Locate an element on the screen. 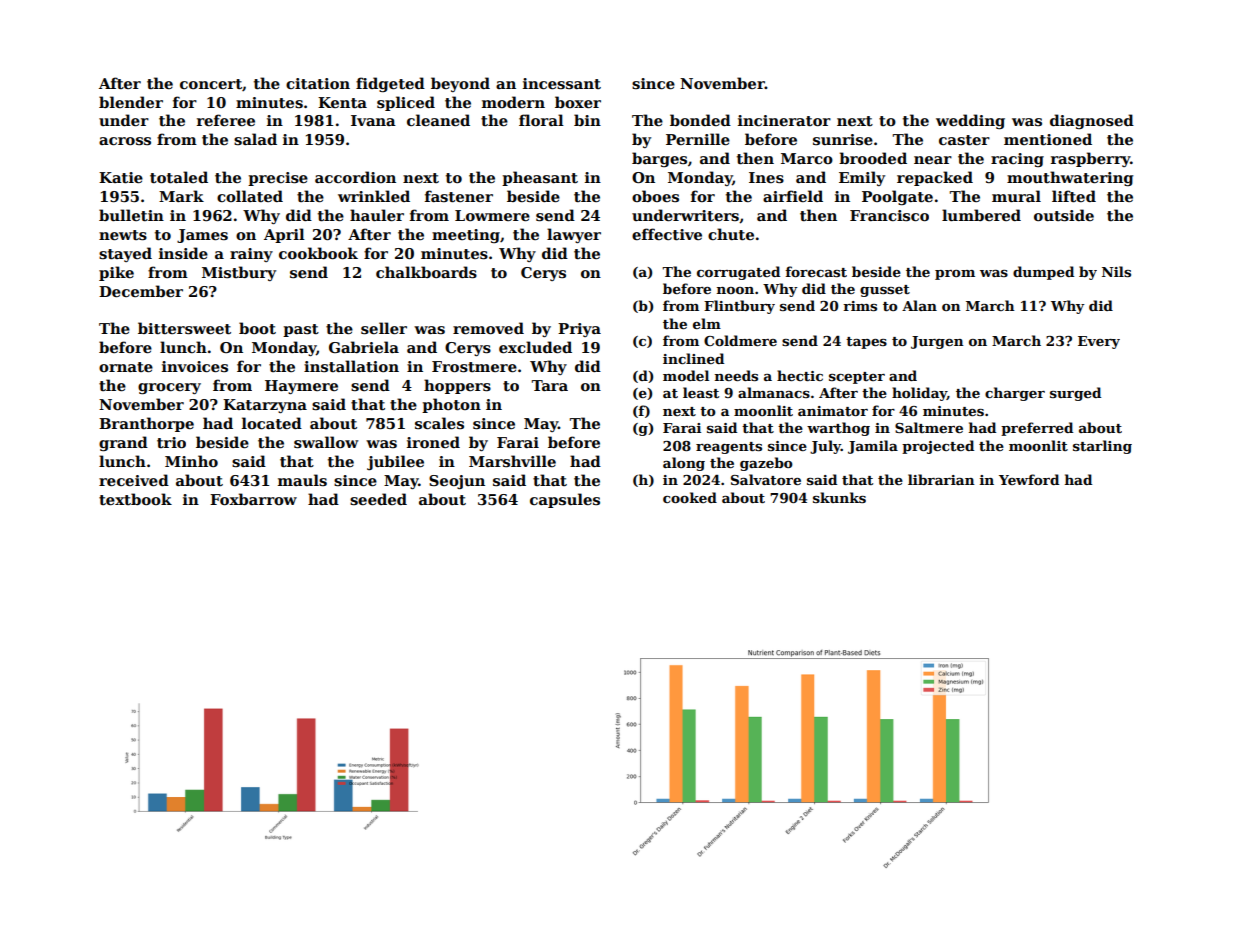 The image size is (1233, 952). seller is located at coordinates (384, 328).
